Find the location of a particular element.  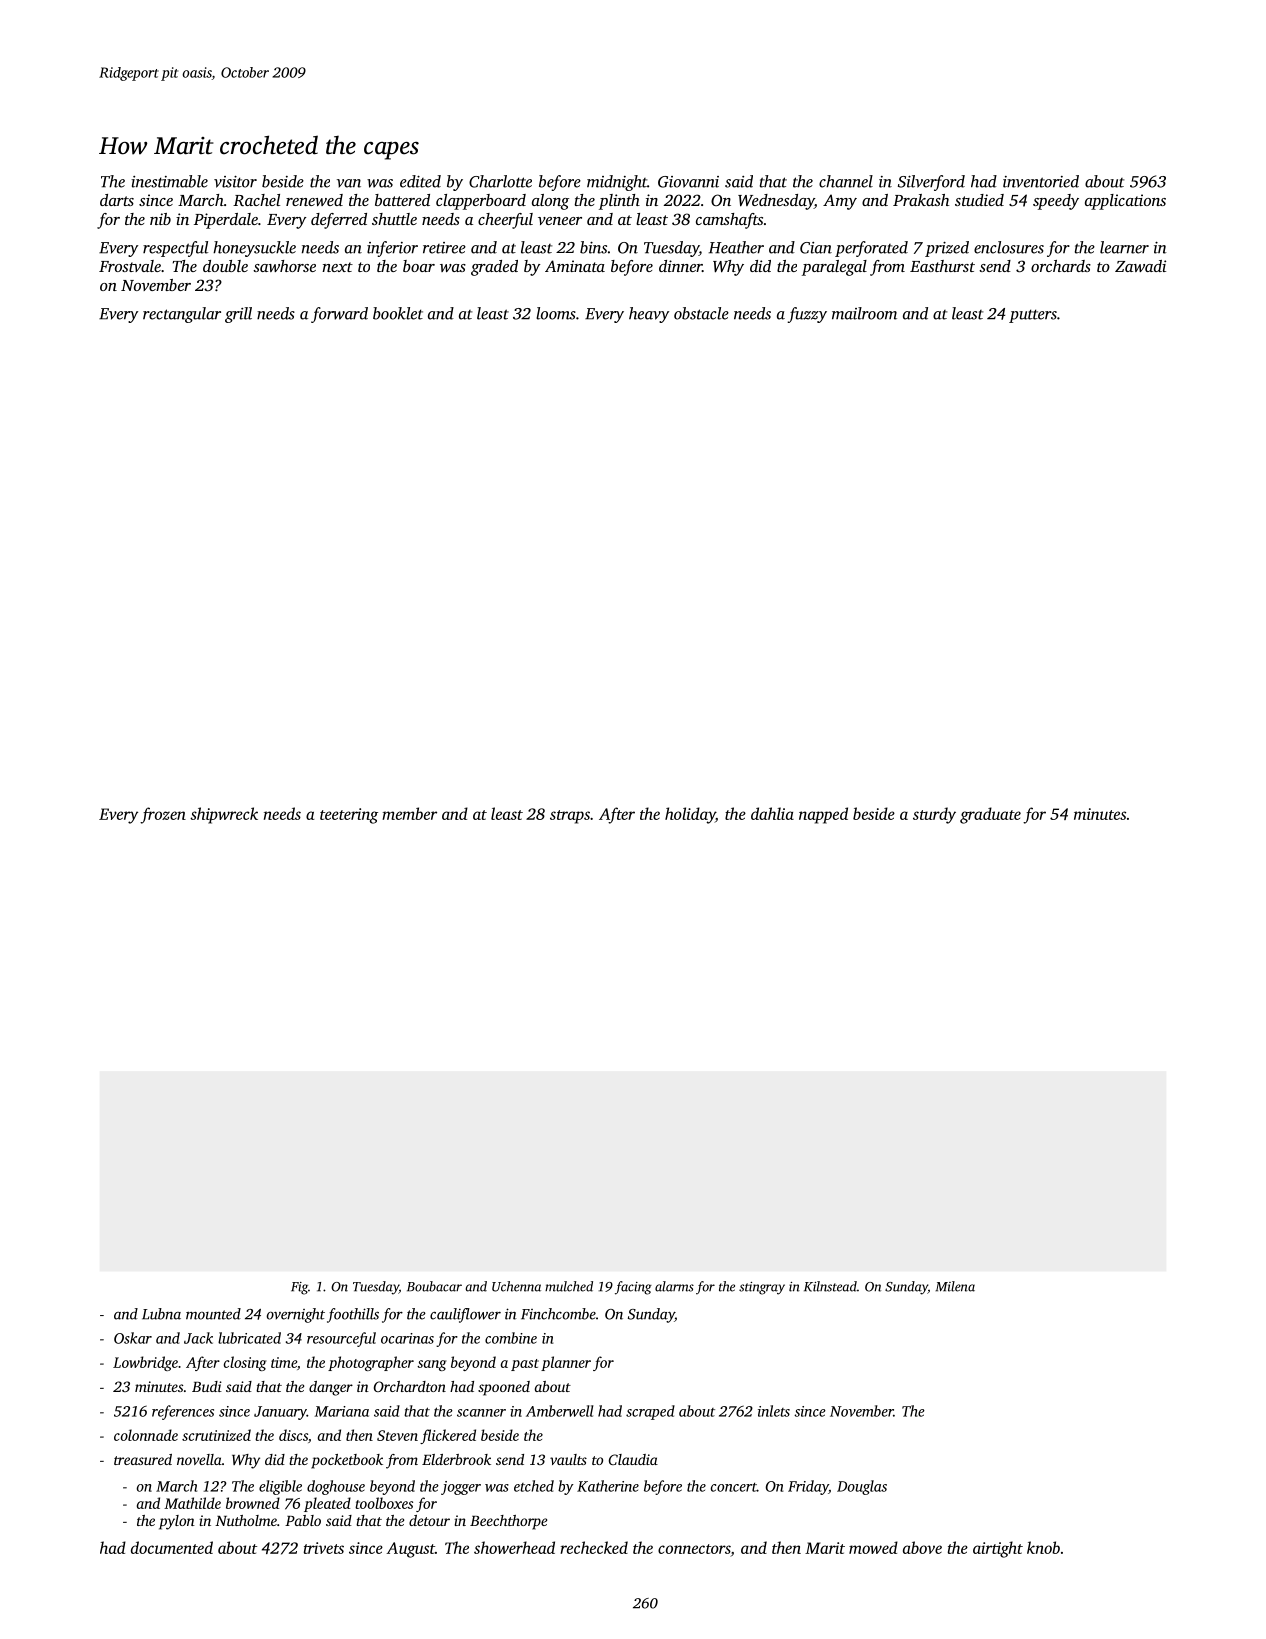

airtight is located at coordinates (998, 1549).
